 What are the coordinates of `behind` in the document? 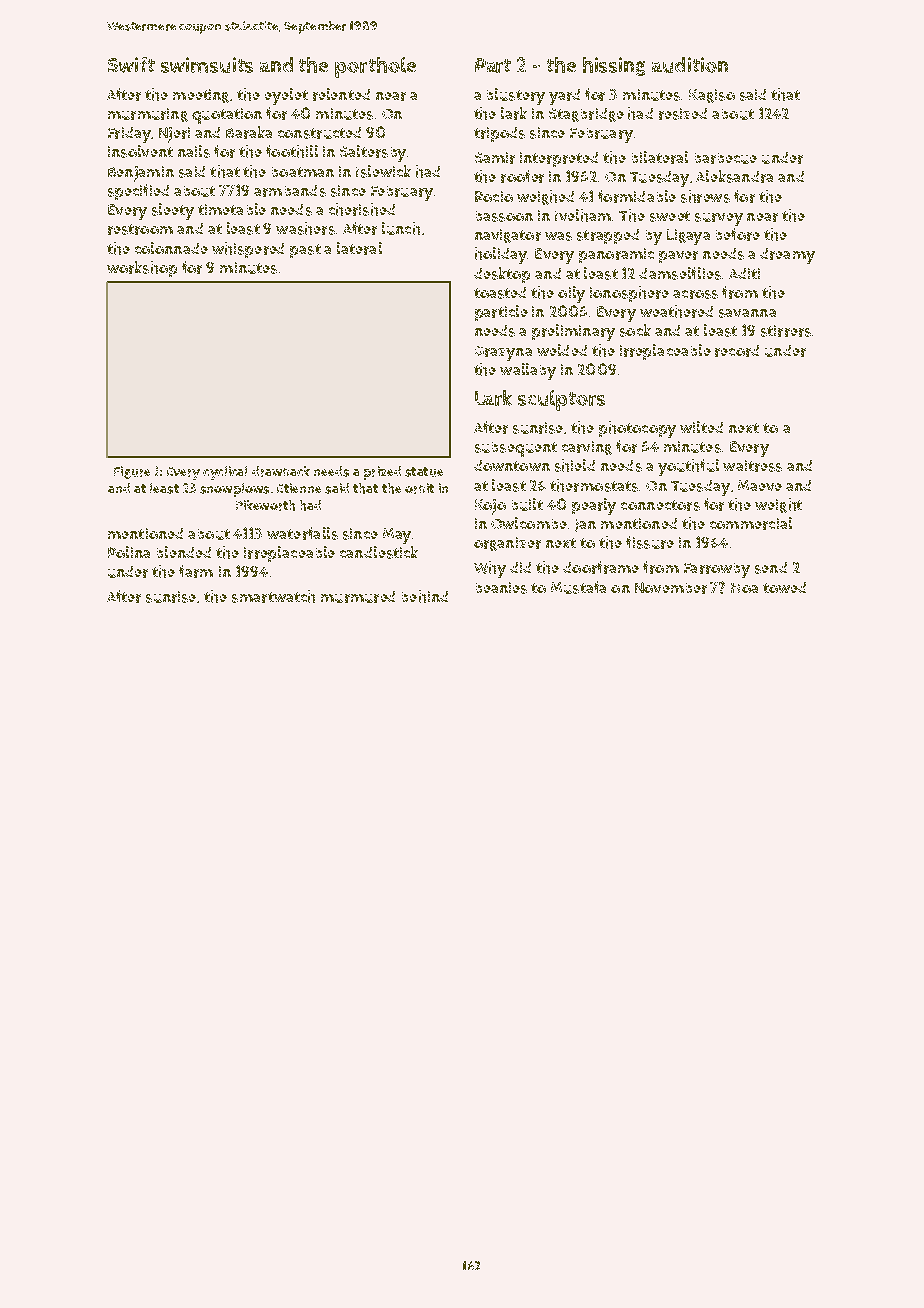 It's located at (425, 596).
